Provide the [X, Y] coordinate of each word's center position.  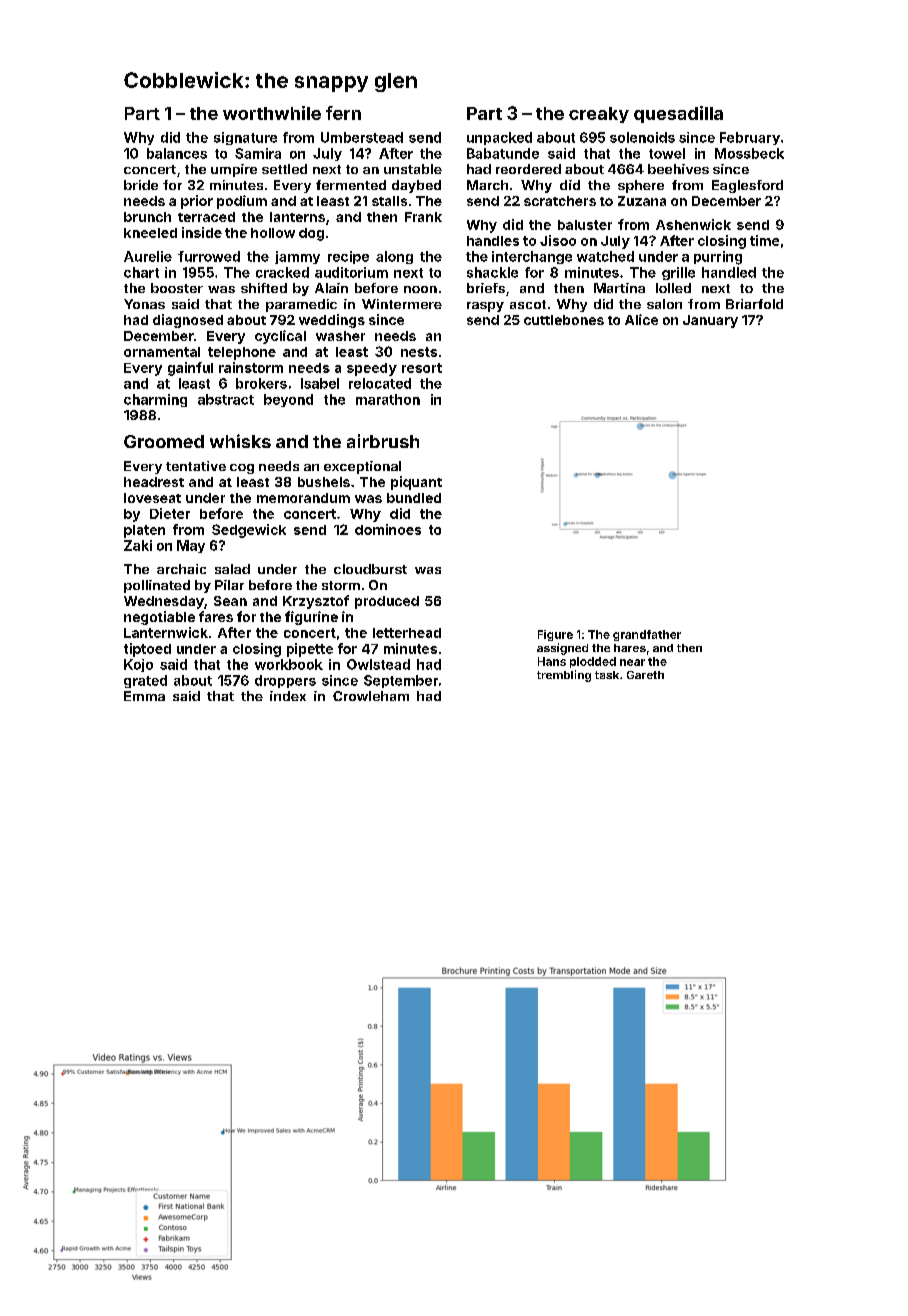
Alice [641, 319]
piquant [416, 483]
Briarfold [754, 304]
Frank [423, 217]
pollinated [157, 586]
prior [197, 202]
